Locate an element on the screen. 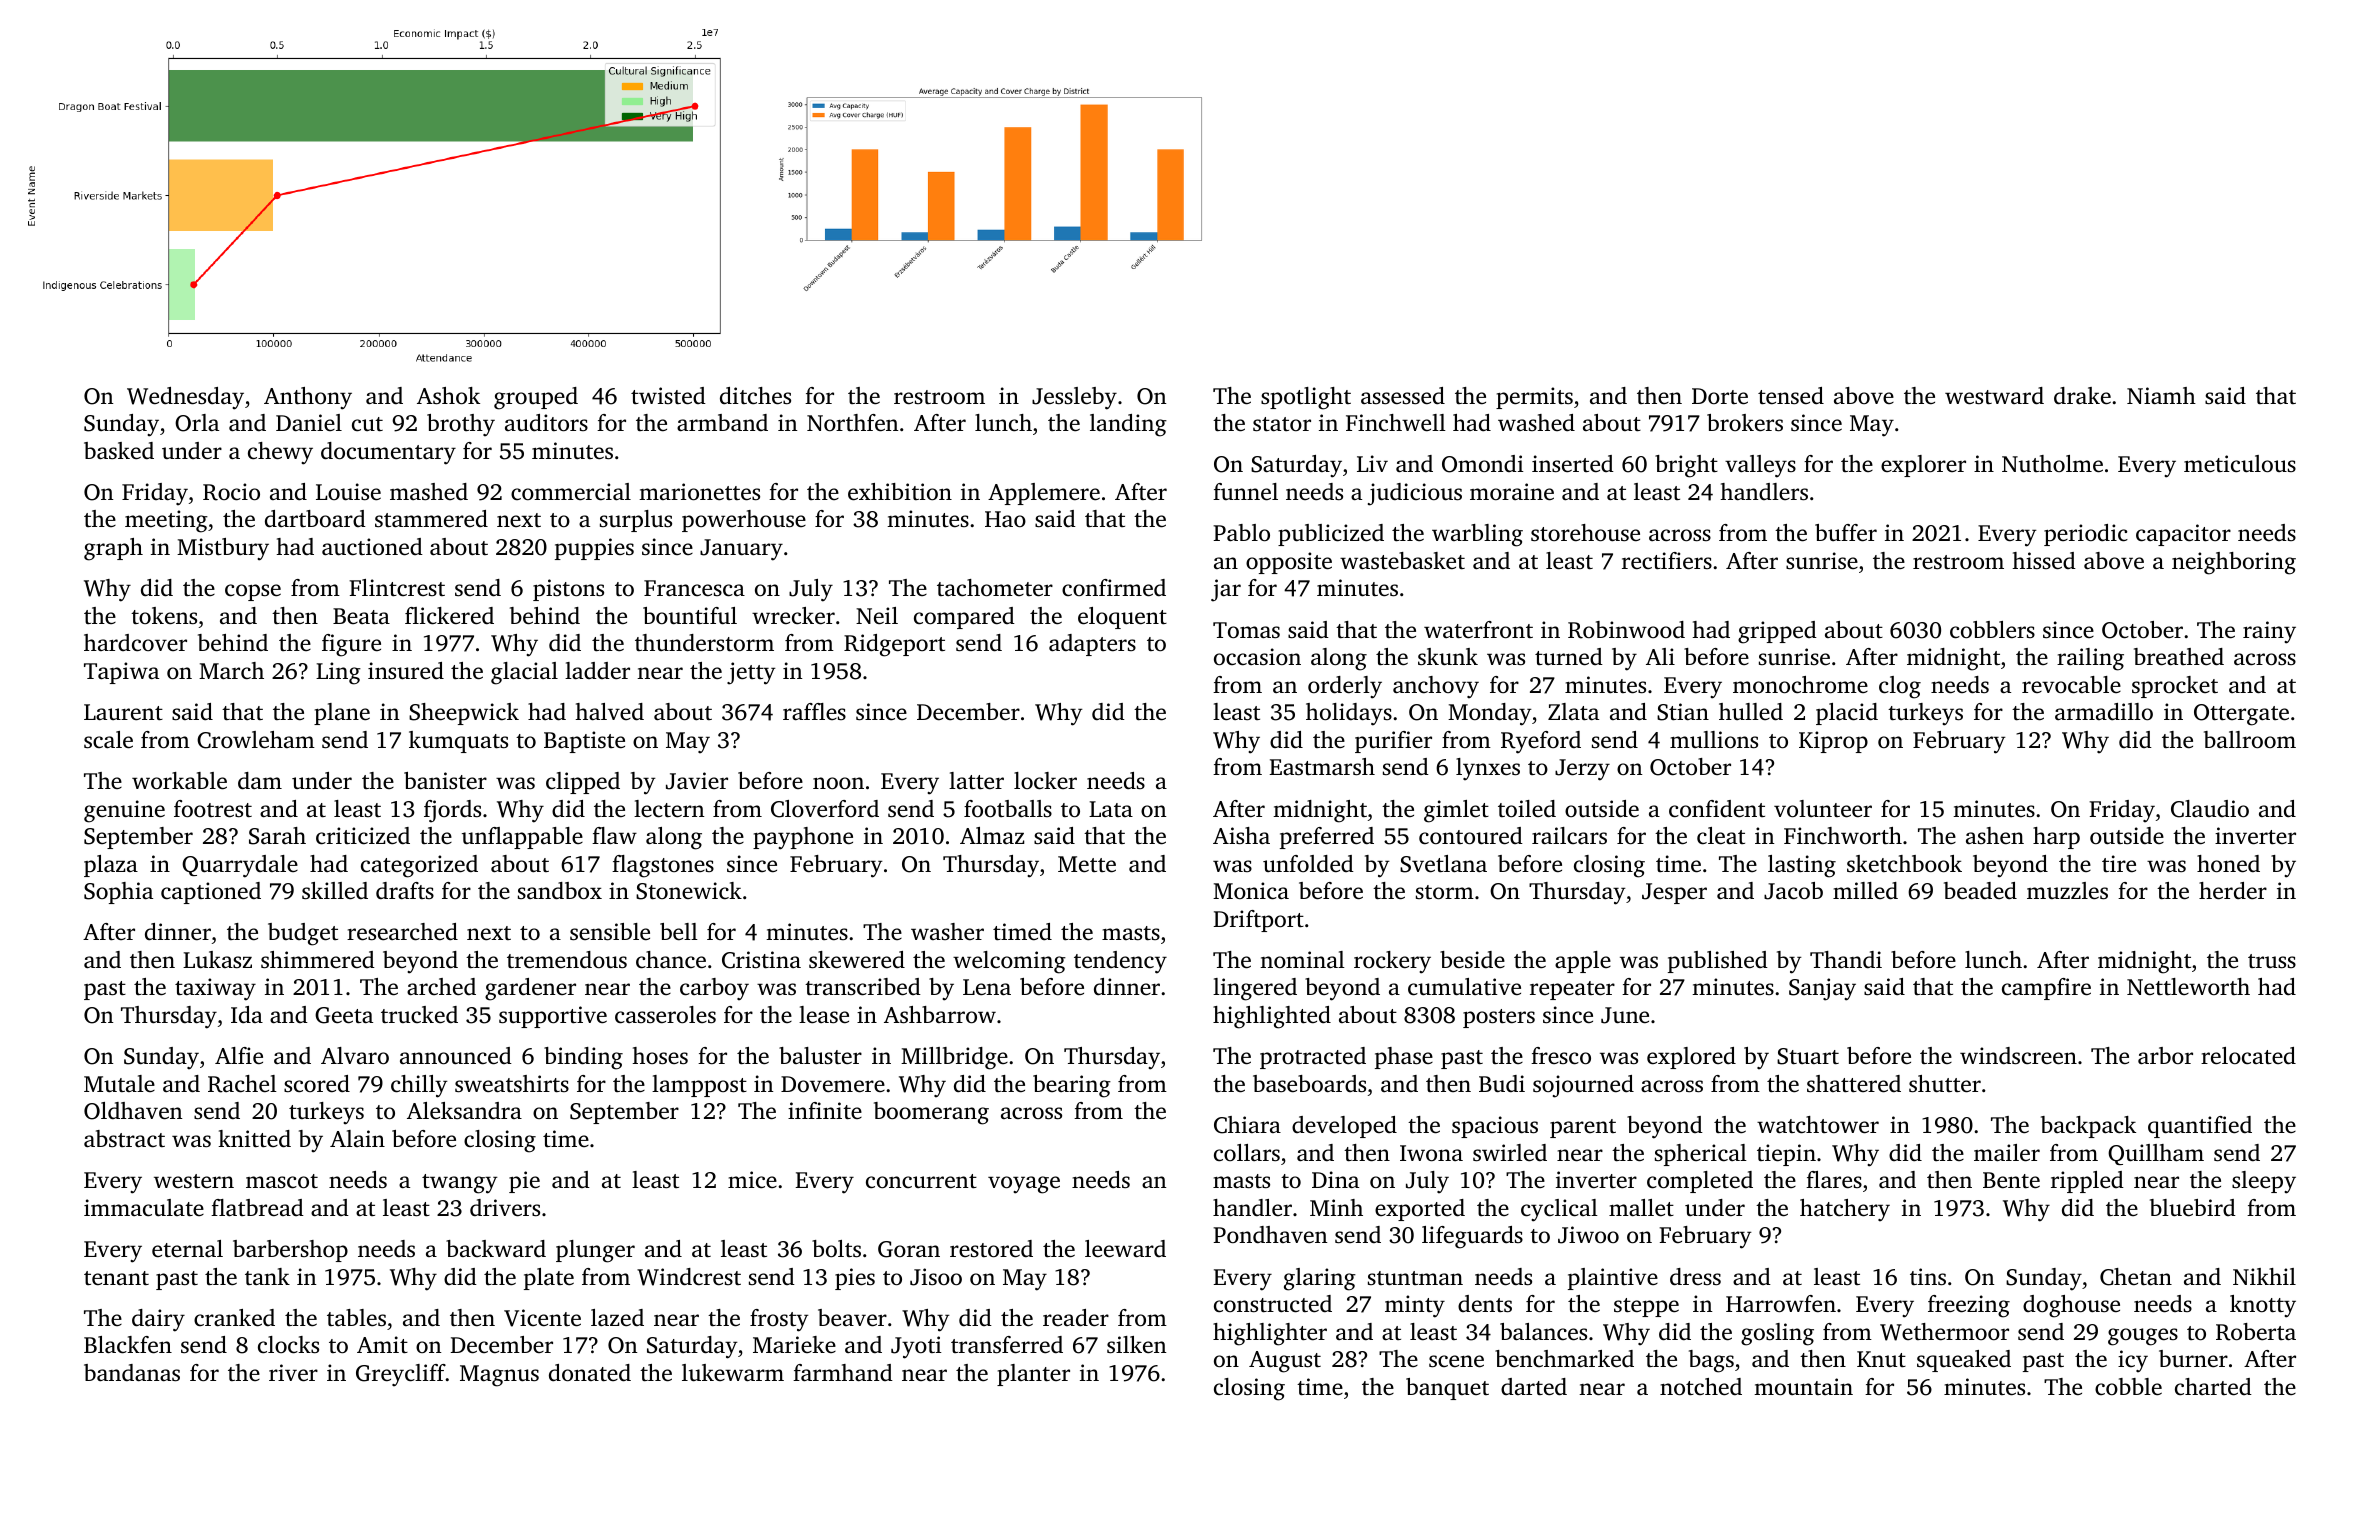  rainy is located at coordinates (2269, 632).
